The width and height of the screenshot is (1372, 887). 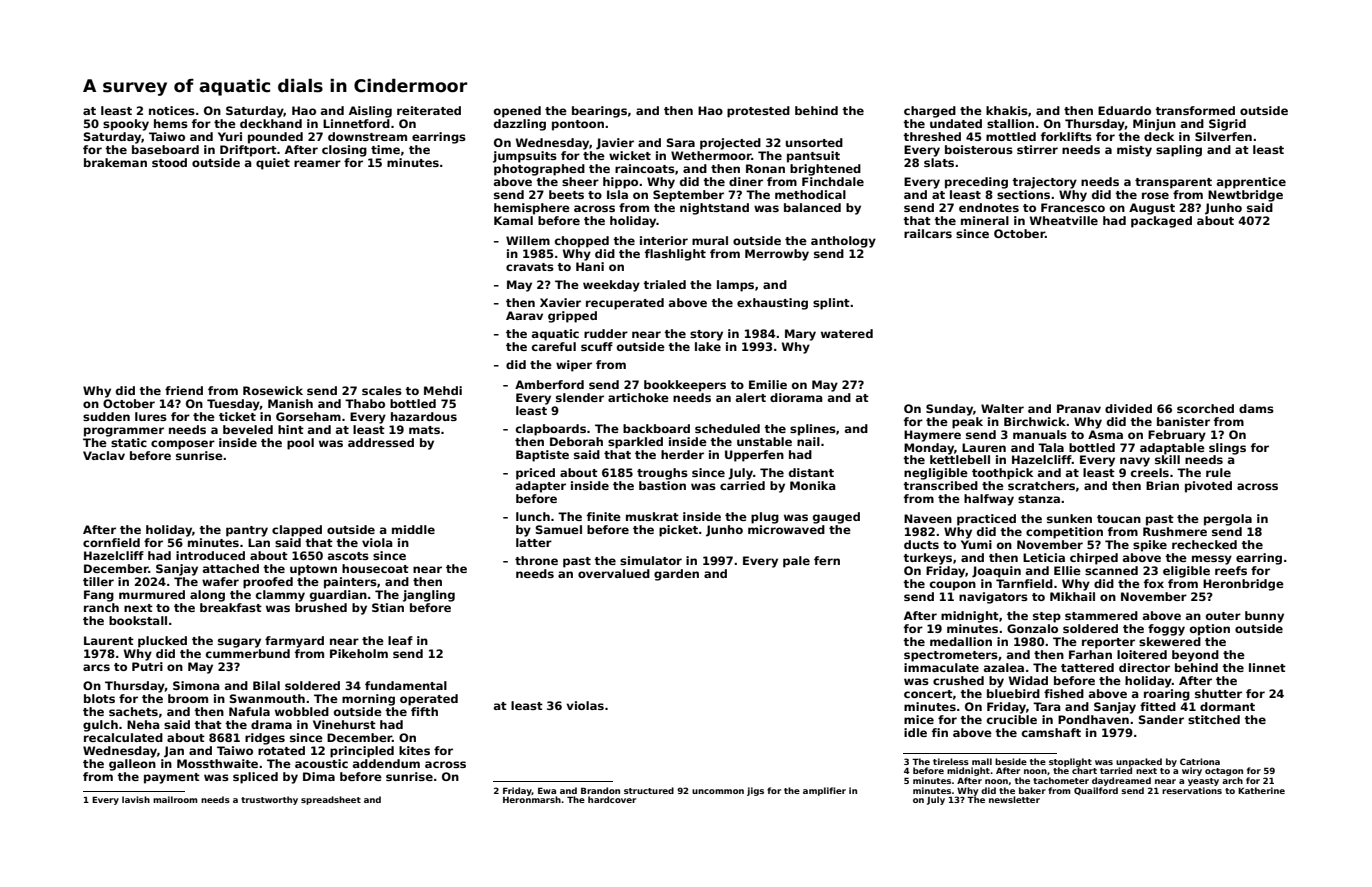 What do you see at coordinates (599, 112) in the screenshot?
I see `bearings` at bounding box center [599, 112].
